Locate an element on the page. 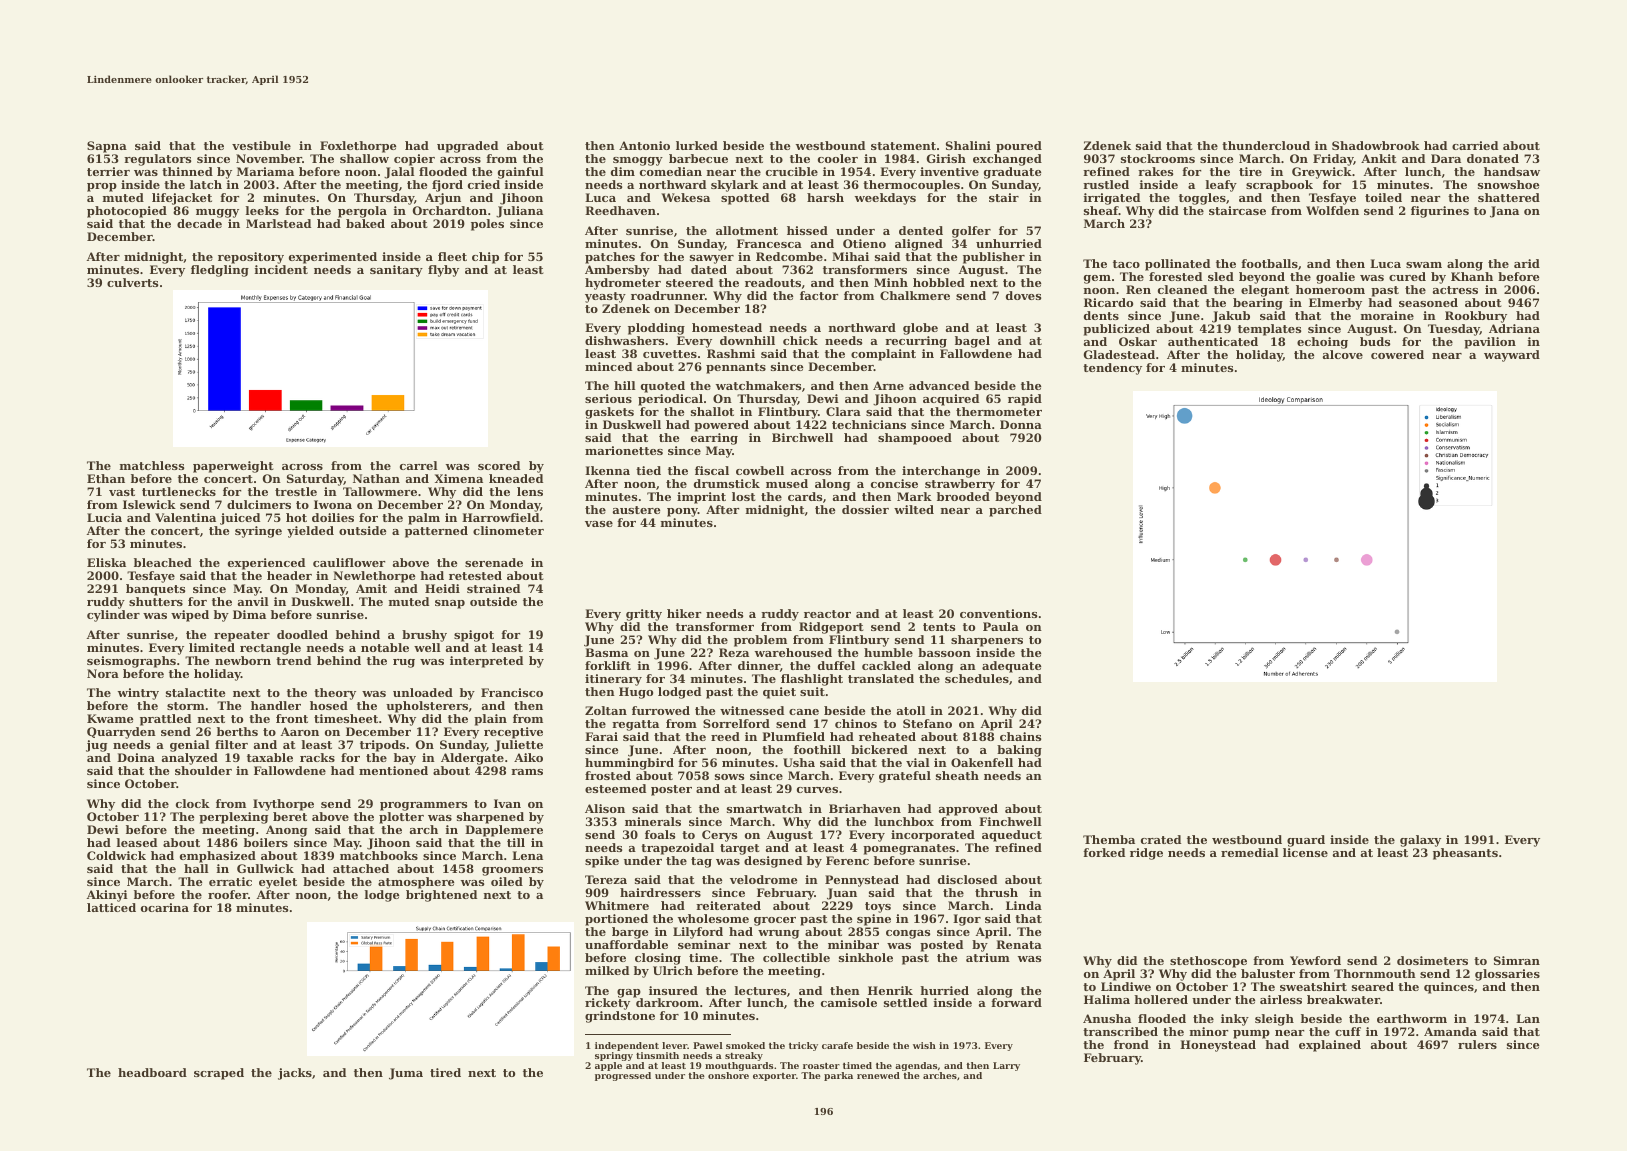 This document has width=1627, height=1151. Juma is located at coordinates (406, 1074).
